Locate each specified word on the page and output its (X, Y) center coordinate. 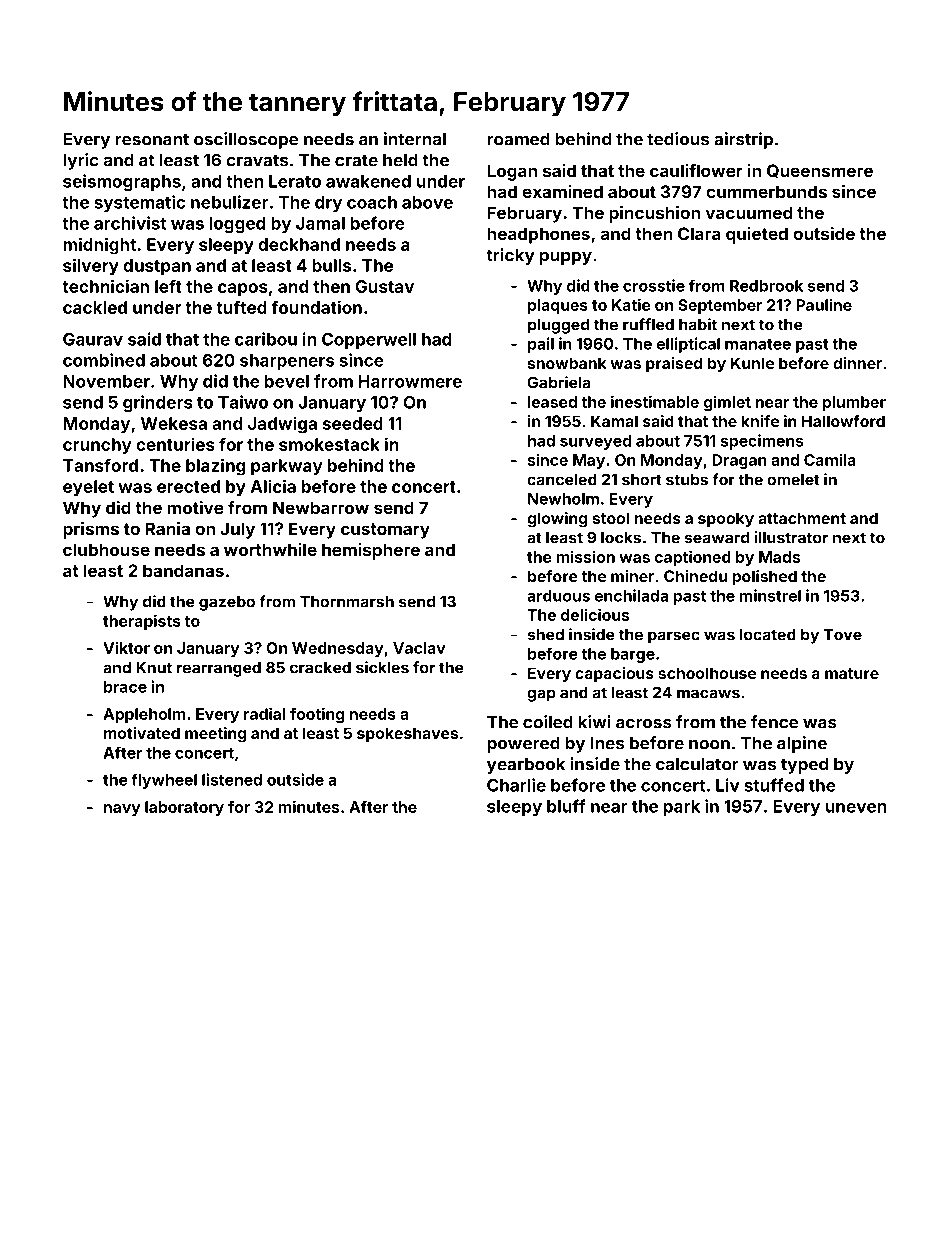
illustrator (791, 537)
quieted (757, 235)
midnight (99, 246)
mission (585, 556)
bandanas (183, 570)
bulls (331, 265)
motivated (142, 733)
